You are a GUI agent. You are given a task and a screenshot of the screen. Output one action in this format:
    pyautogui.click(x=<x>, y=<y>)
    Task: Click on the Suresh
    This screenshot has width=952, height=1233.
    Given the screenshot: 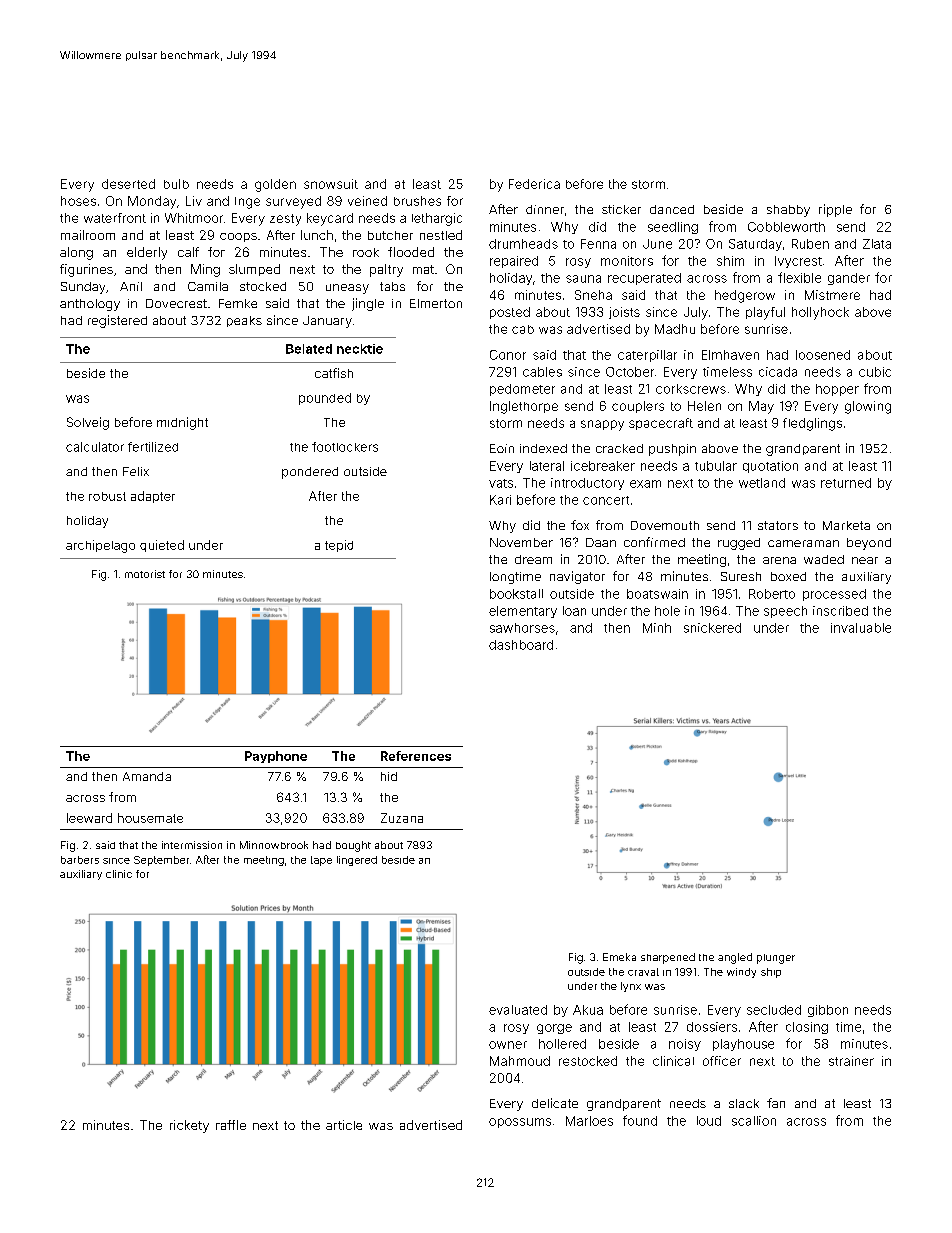 What is the action you would take?
    pyautogui.click(x=741, y=576)
